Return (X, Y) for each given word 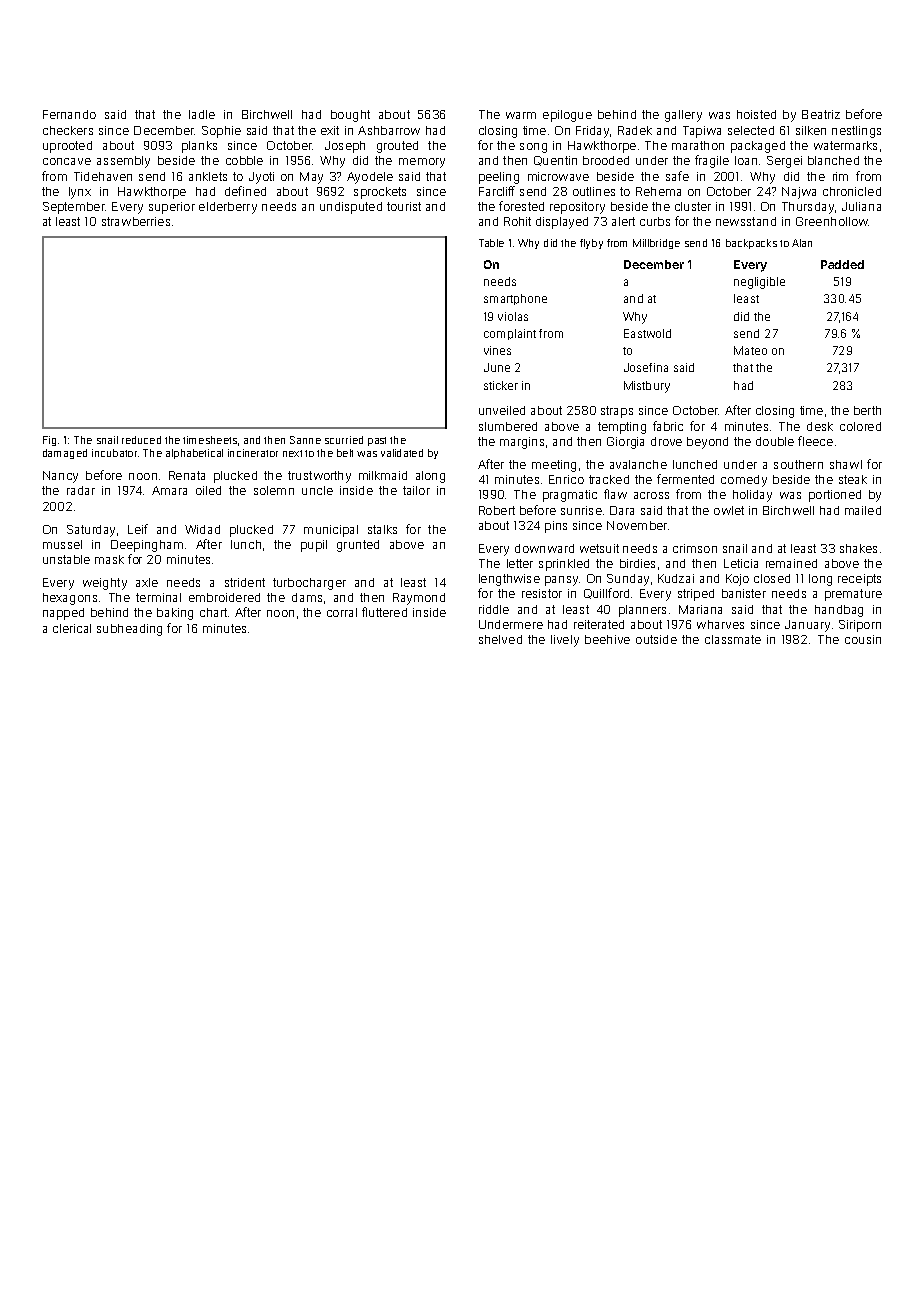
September (74, 208)
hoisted (756, 114)
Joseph (345, 147)
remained (791, 563)
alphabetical (194, 454)
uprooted (67, 147)
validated (402, 453)
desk (820, 426)
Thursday (808, 208)
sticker (501, 385)
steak (853, 479)
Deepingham (147, 546)
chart (213, 612)
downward (544, 548)
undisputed (351, 208)
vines (497, 350)
